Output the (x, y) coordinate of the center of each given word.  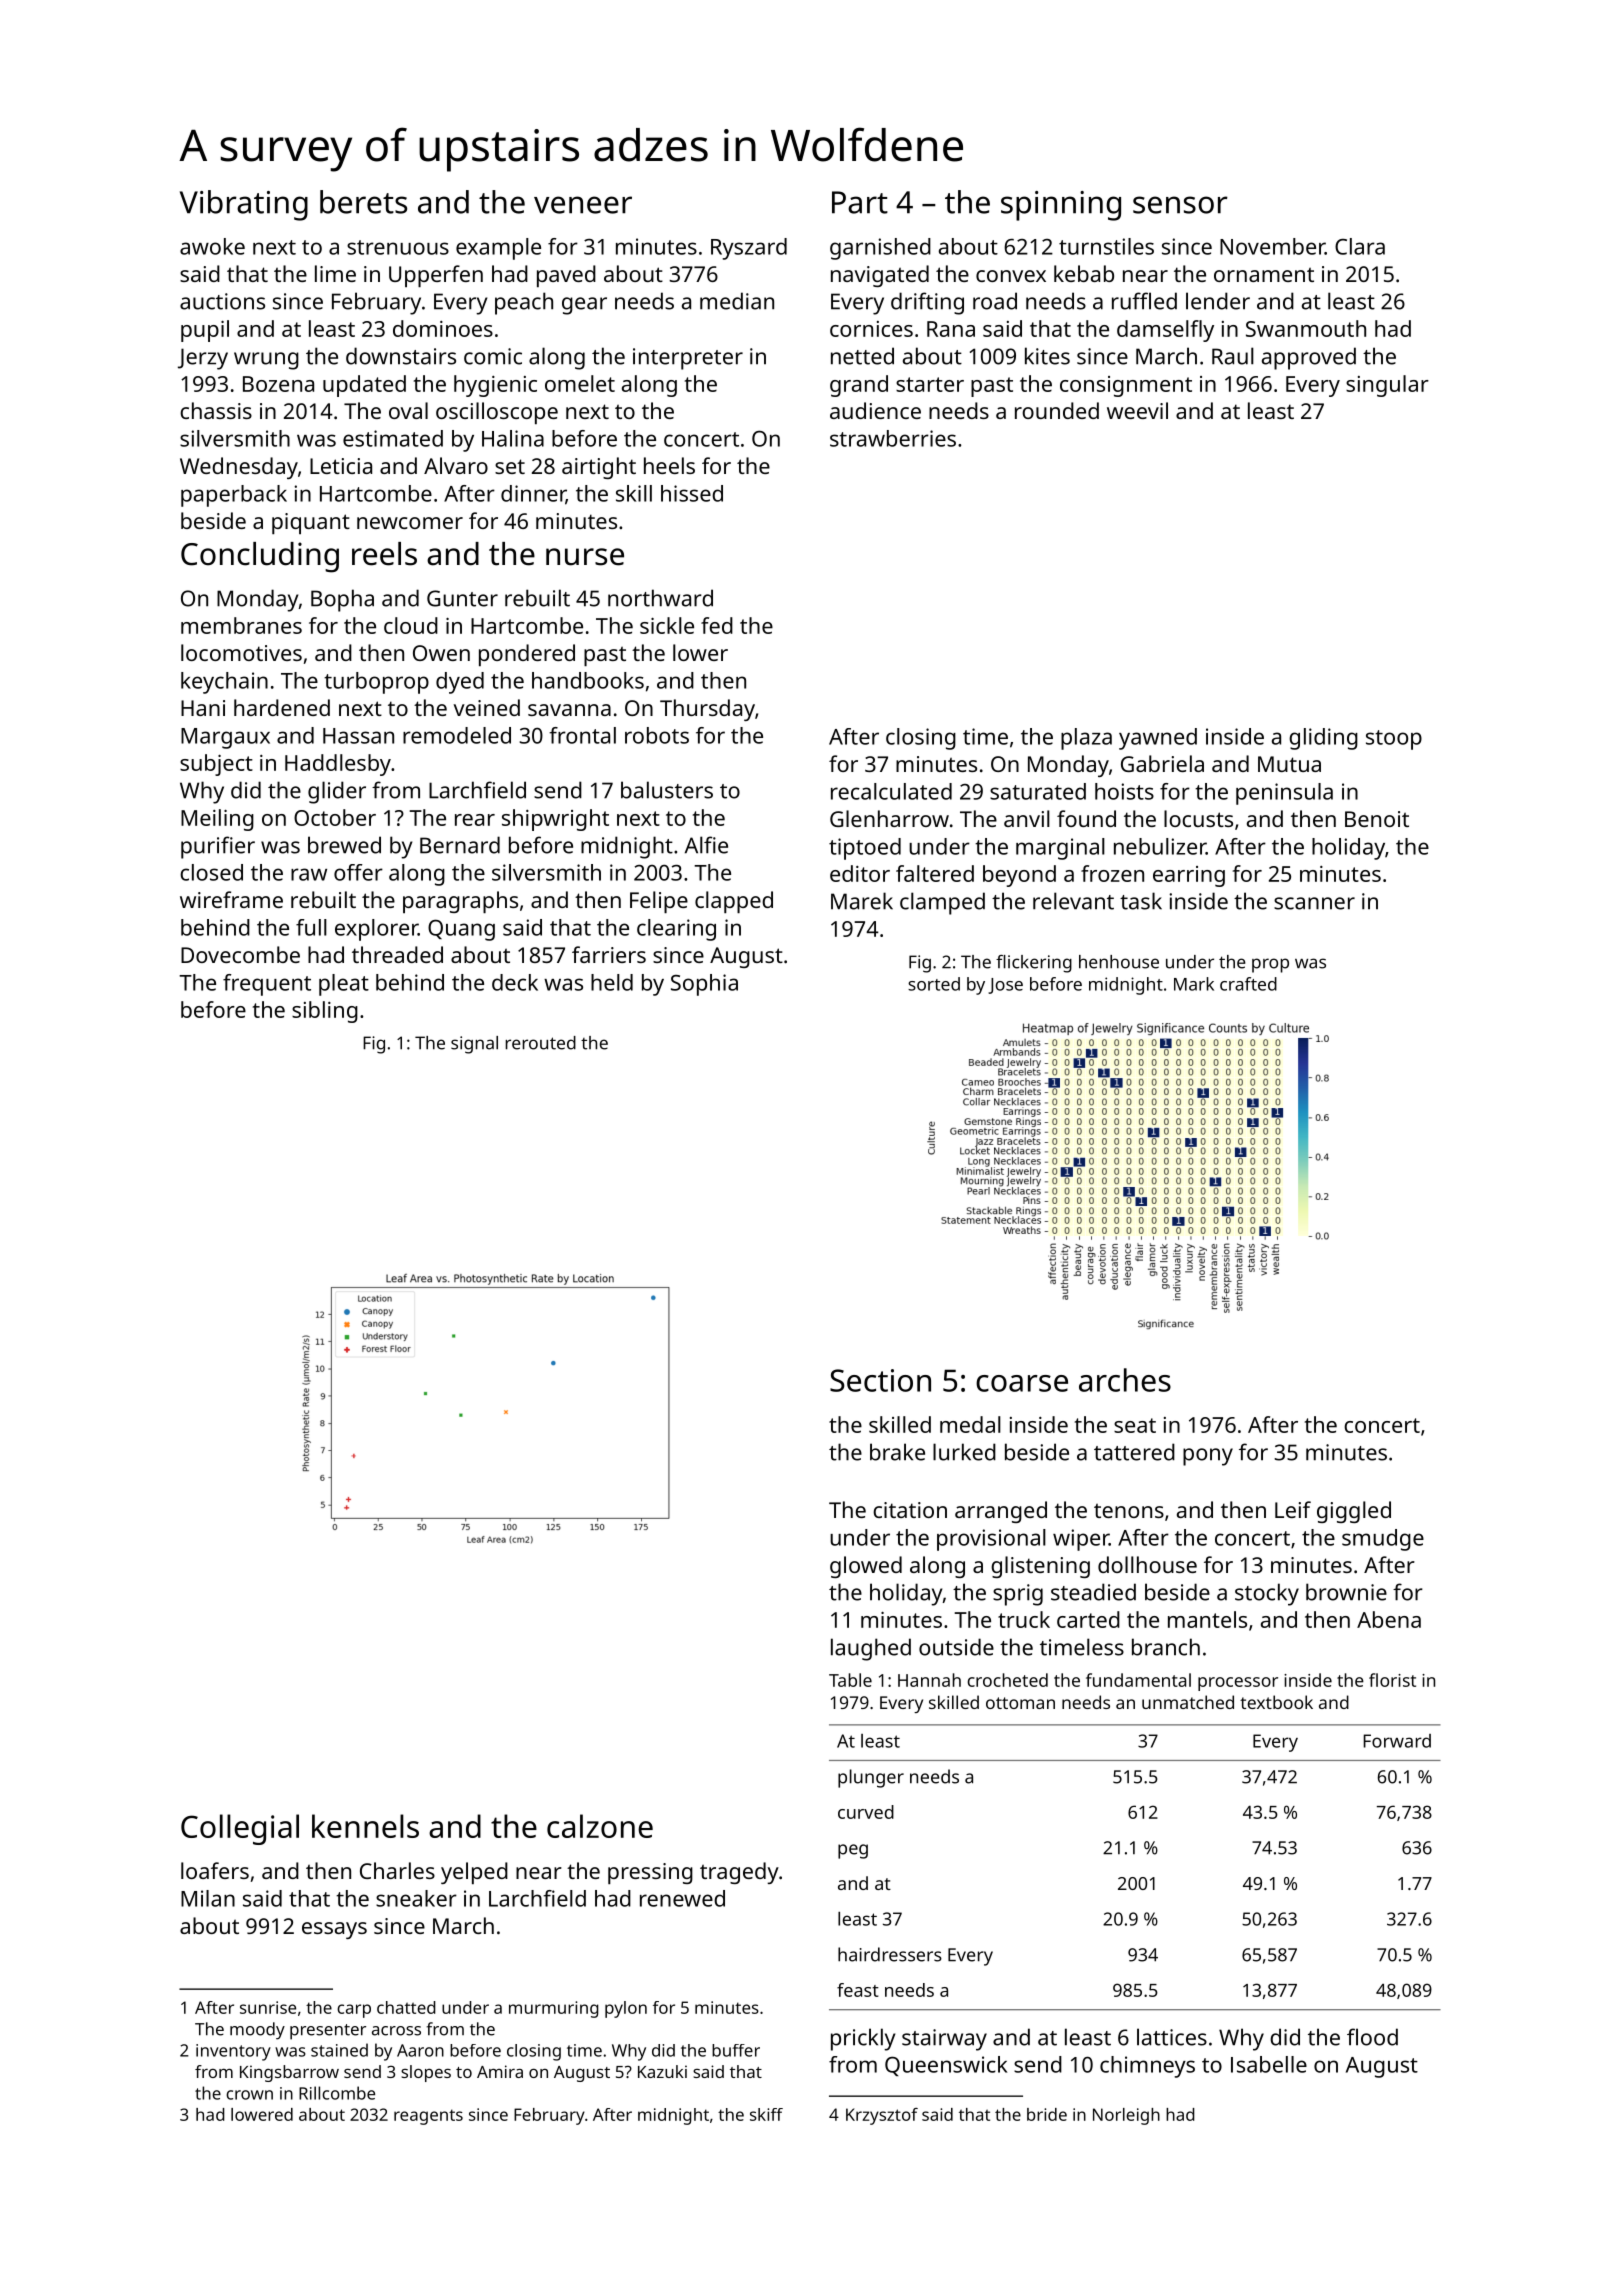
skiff (766, 2114)
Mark (1194, 984)
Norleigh (1126, 2116)
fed (717, 625)
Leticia (341, 466)
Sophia (704, 985)
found (1086, 818)
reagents (428, 2117)
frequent (267, 985)
